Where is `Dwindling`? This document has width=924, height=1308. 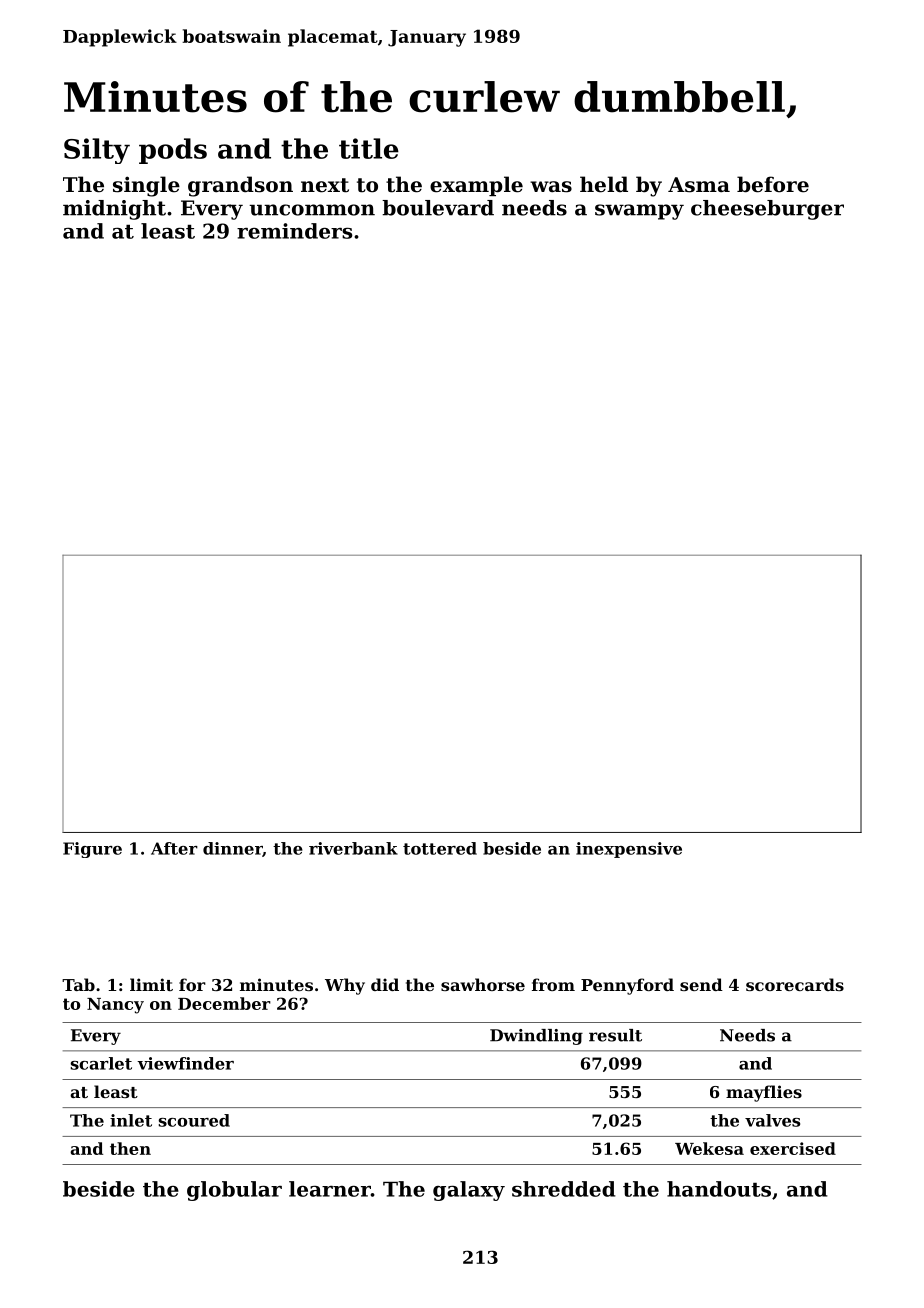 Dwindling is located at coordinates (536, 1037).
